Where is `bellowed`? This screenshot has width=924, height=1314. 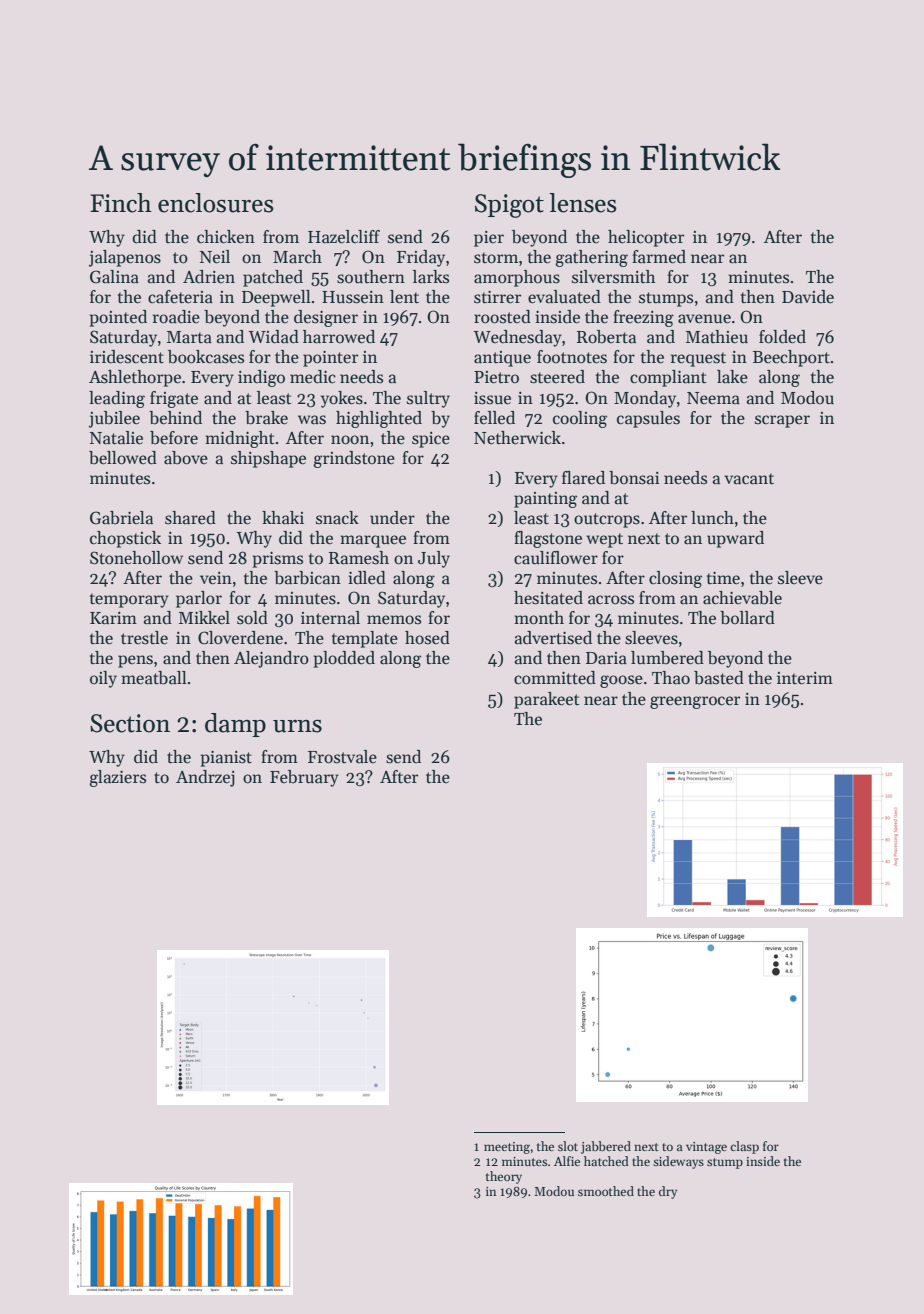 bellowed is located at coordinates (123, 458).
